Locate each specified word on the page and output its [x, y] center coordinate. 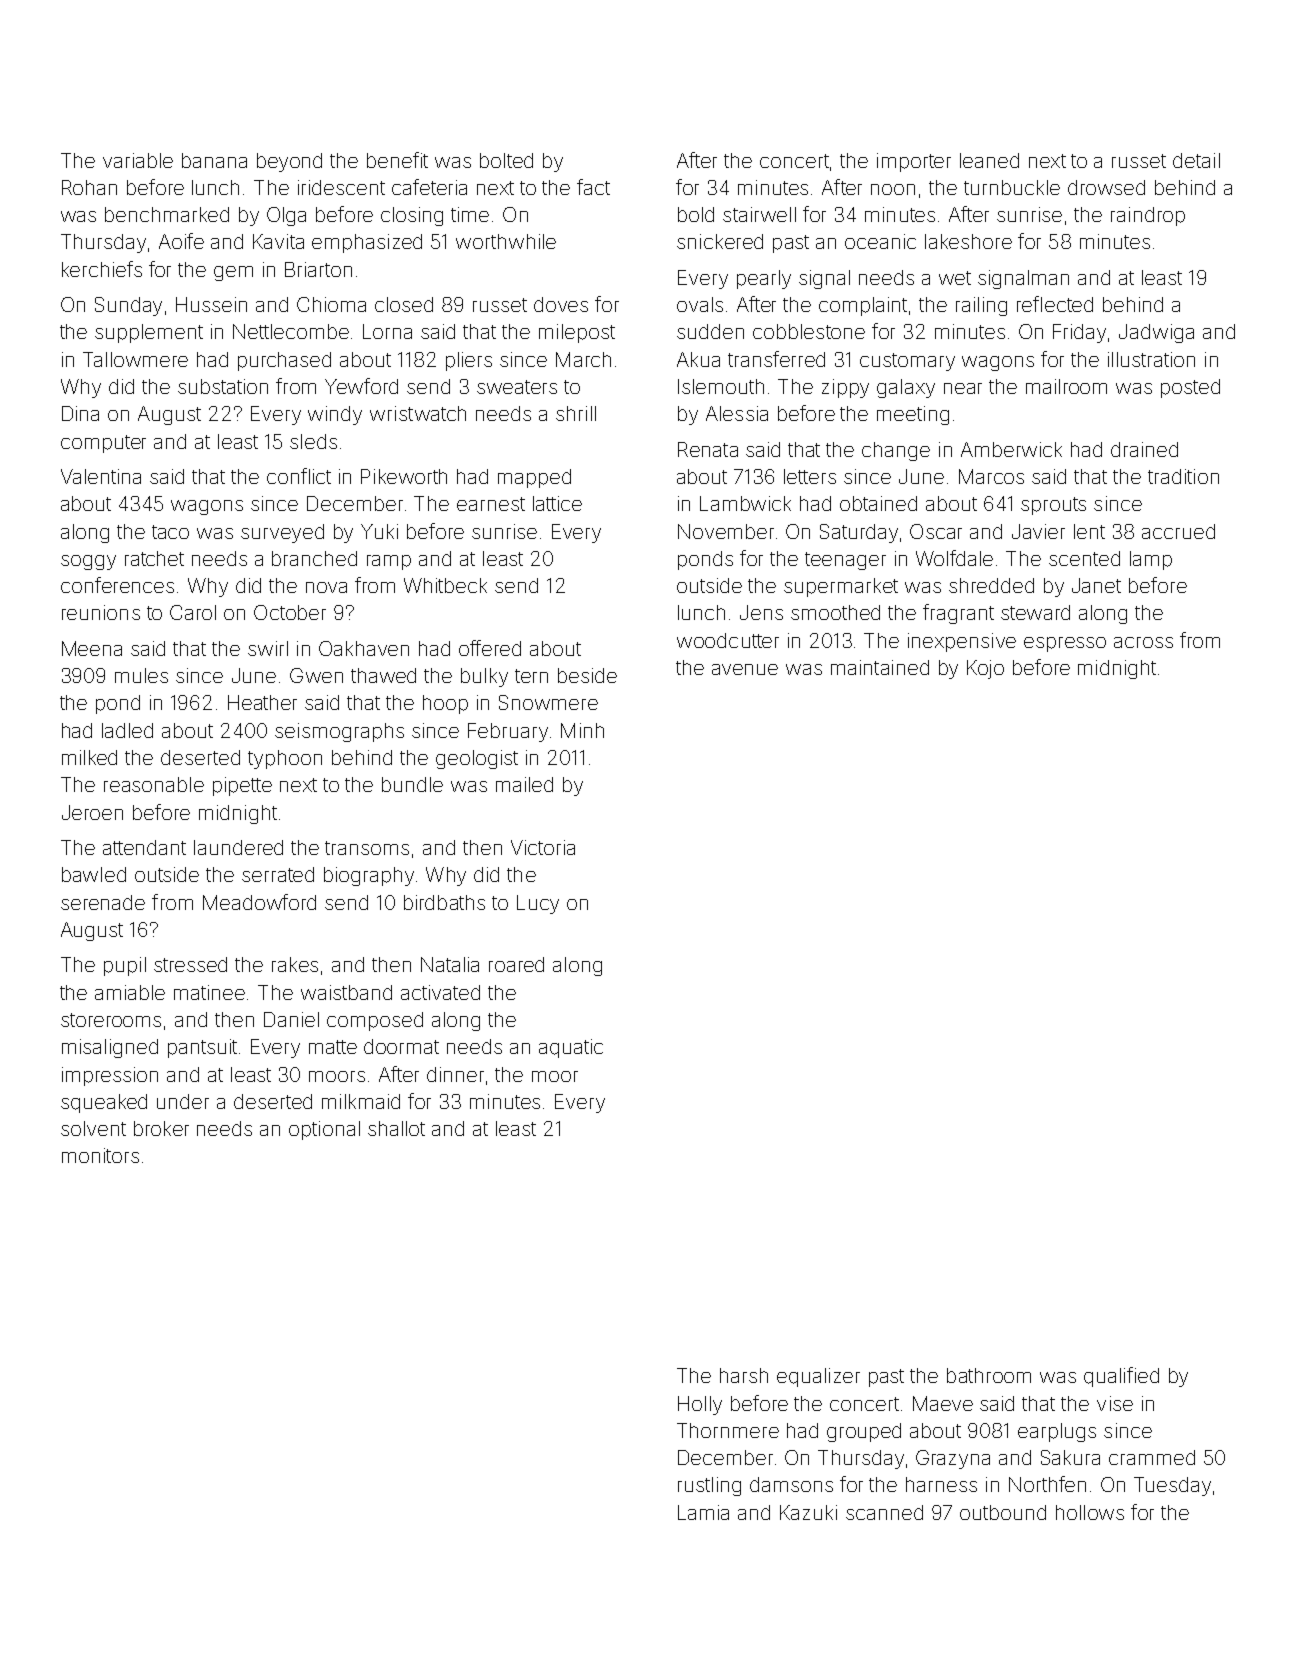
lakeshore [968, 241]
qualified [1121, 1377]
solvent [93, 1128]
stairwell [759, 214]
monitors [100, 1155]
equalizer [818, 1377]
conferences [117, 585]
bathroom [989, 1375]
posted [1190, 388]
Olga [286, 216]
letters [810, 476]
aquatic [571, 1048]
